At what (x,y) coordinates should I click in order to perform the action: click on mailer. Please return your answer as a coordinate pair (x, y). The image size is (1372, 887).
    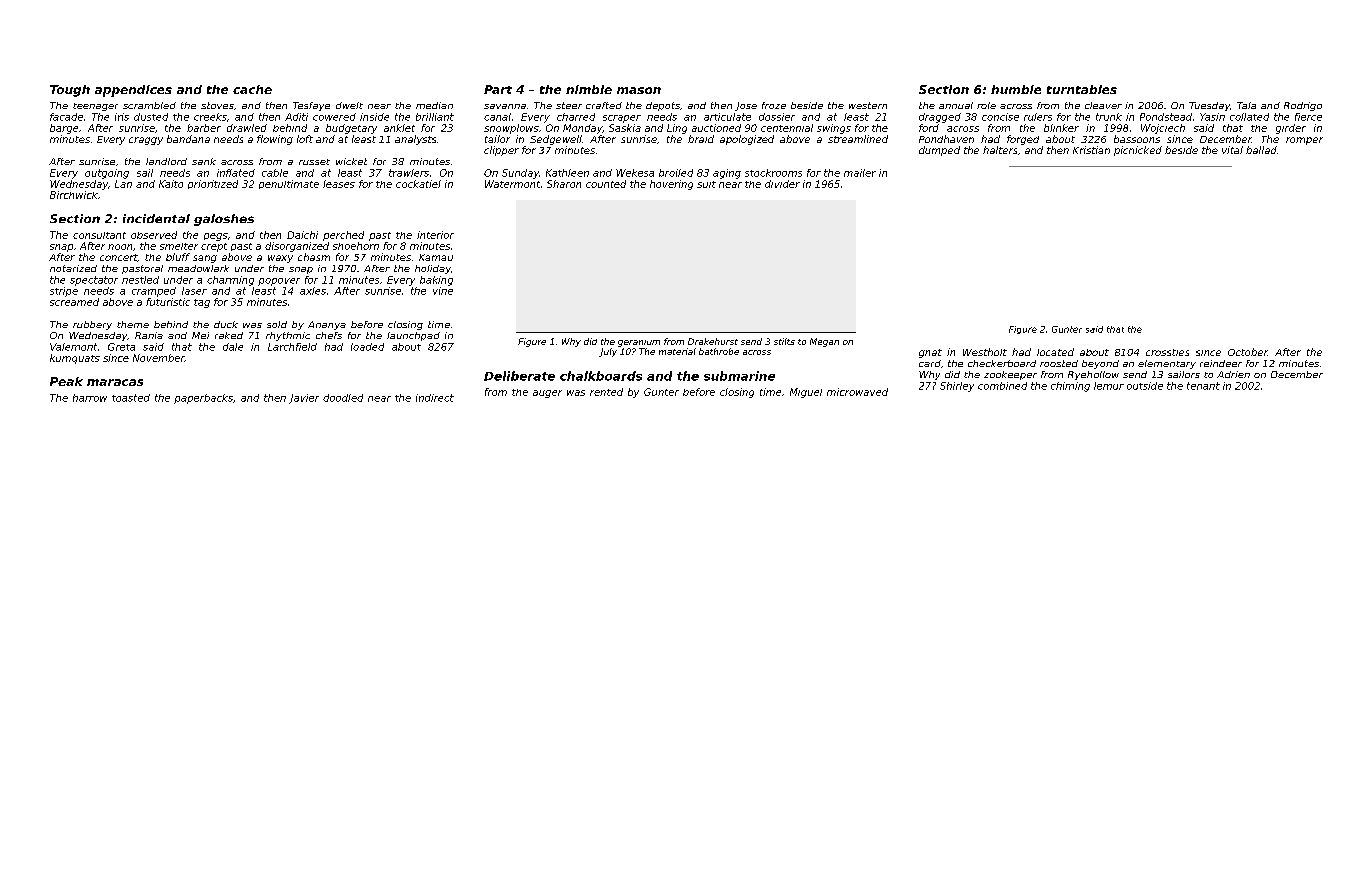
    Looking at the image, I should click on (860, 173).
